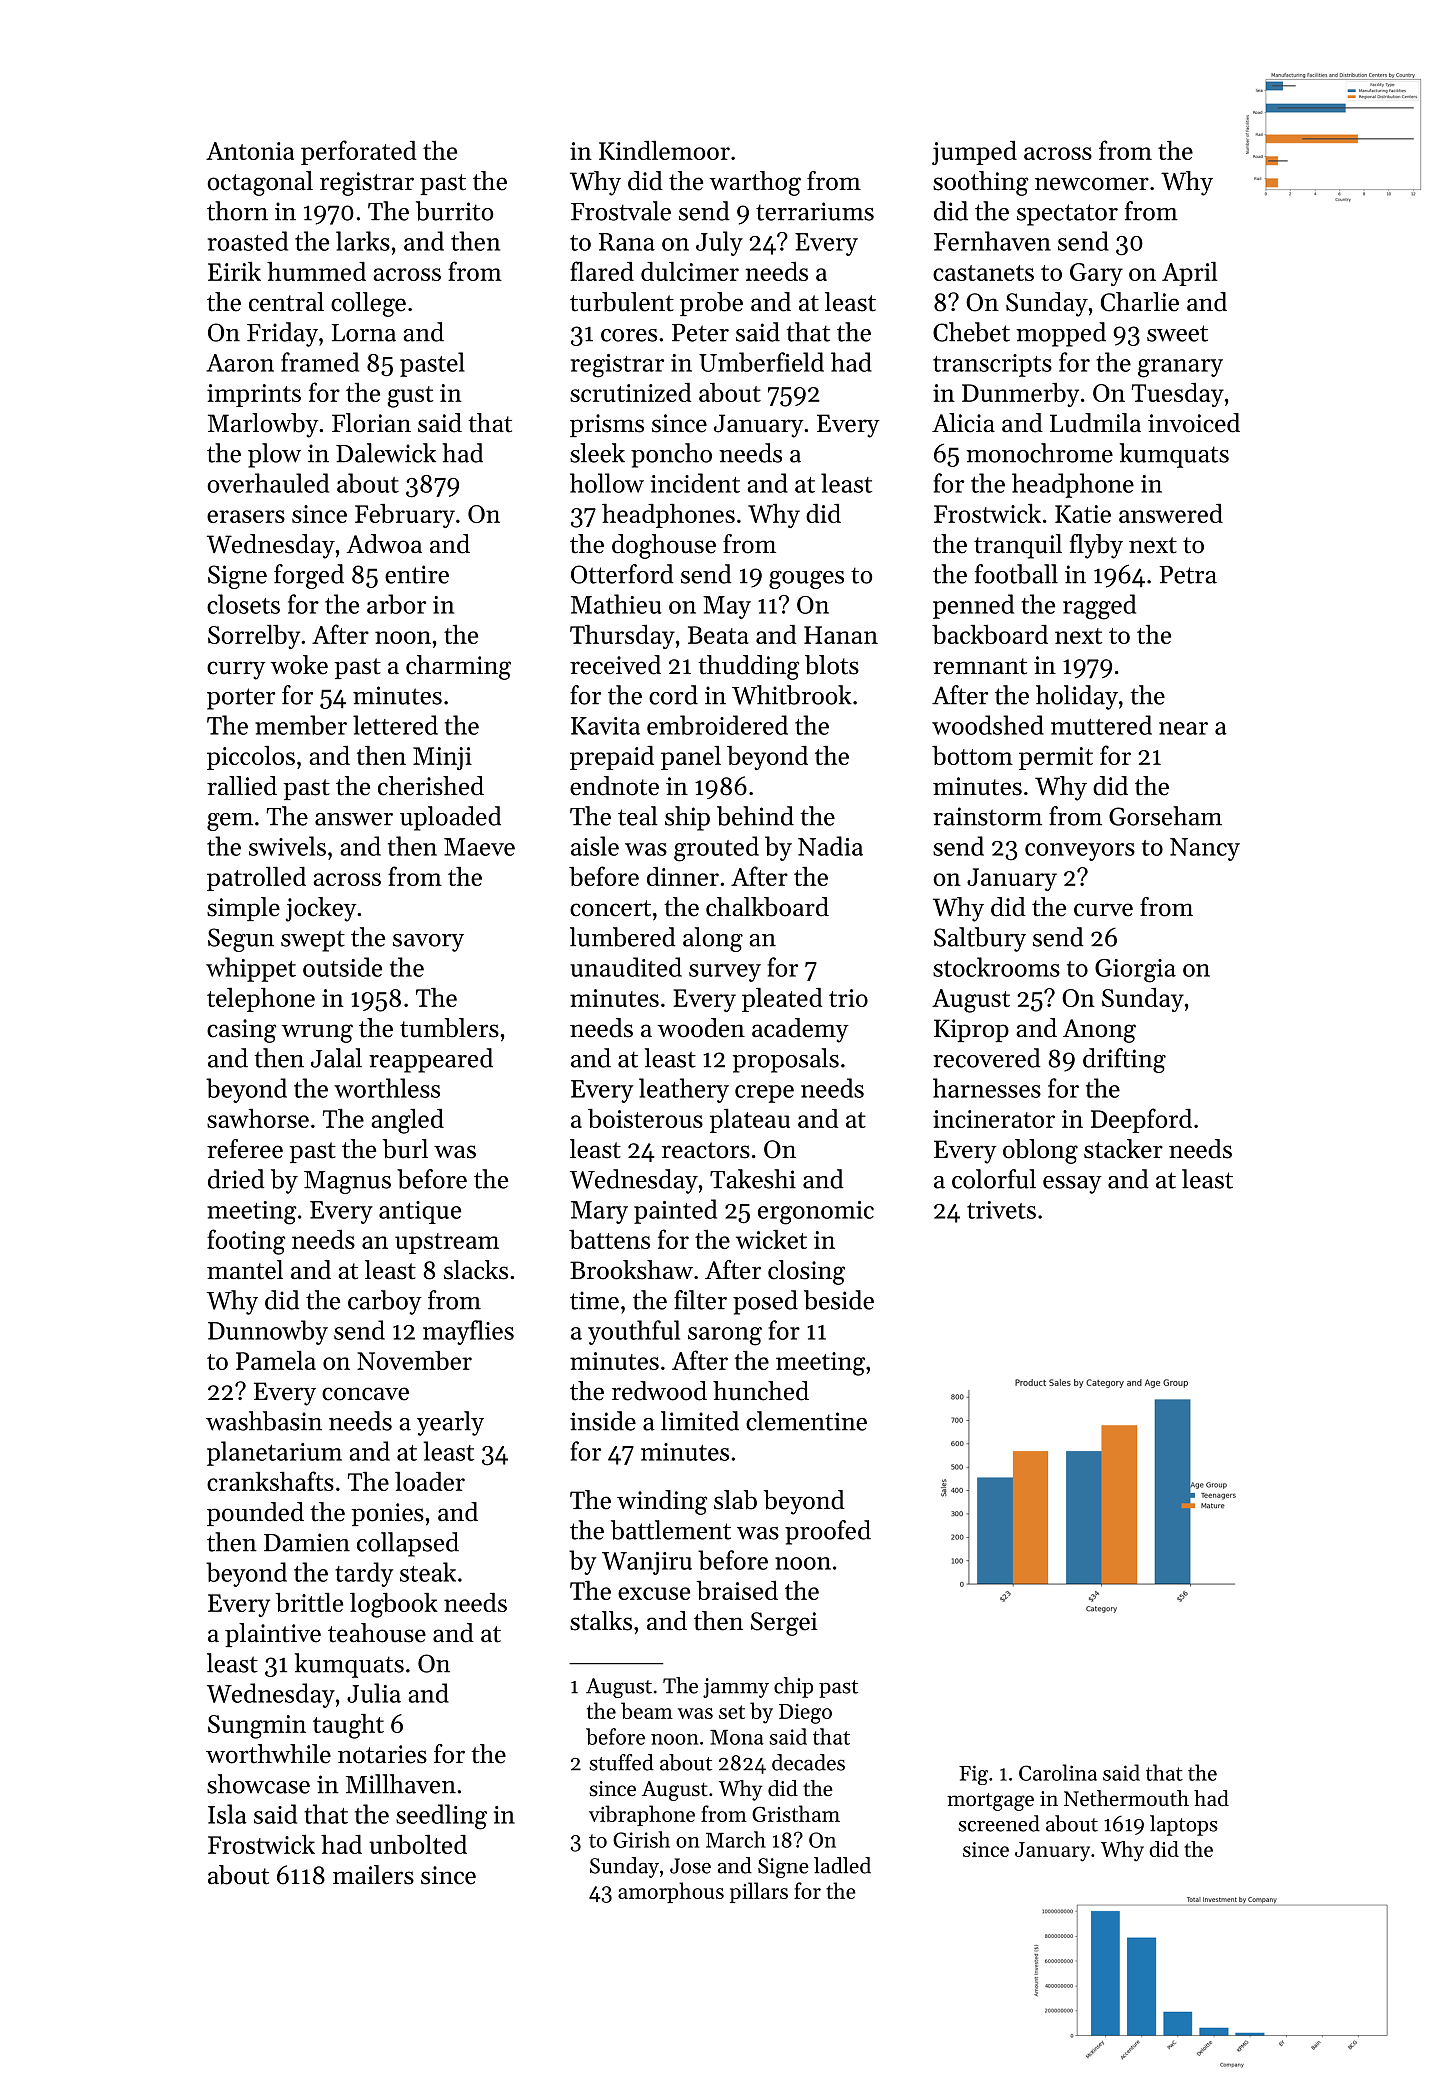  Describe the element at coordinates (1058, 1772) in the screenshot. I see `Carolina` at that location.
